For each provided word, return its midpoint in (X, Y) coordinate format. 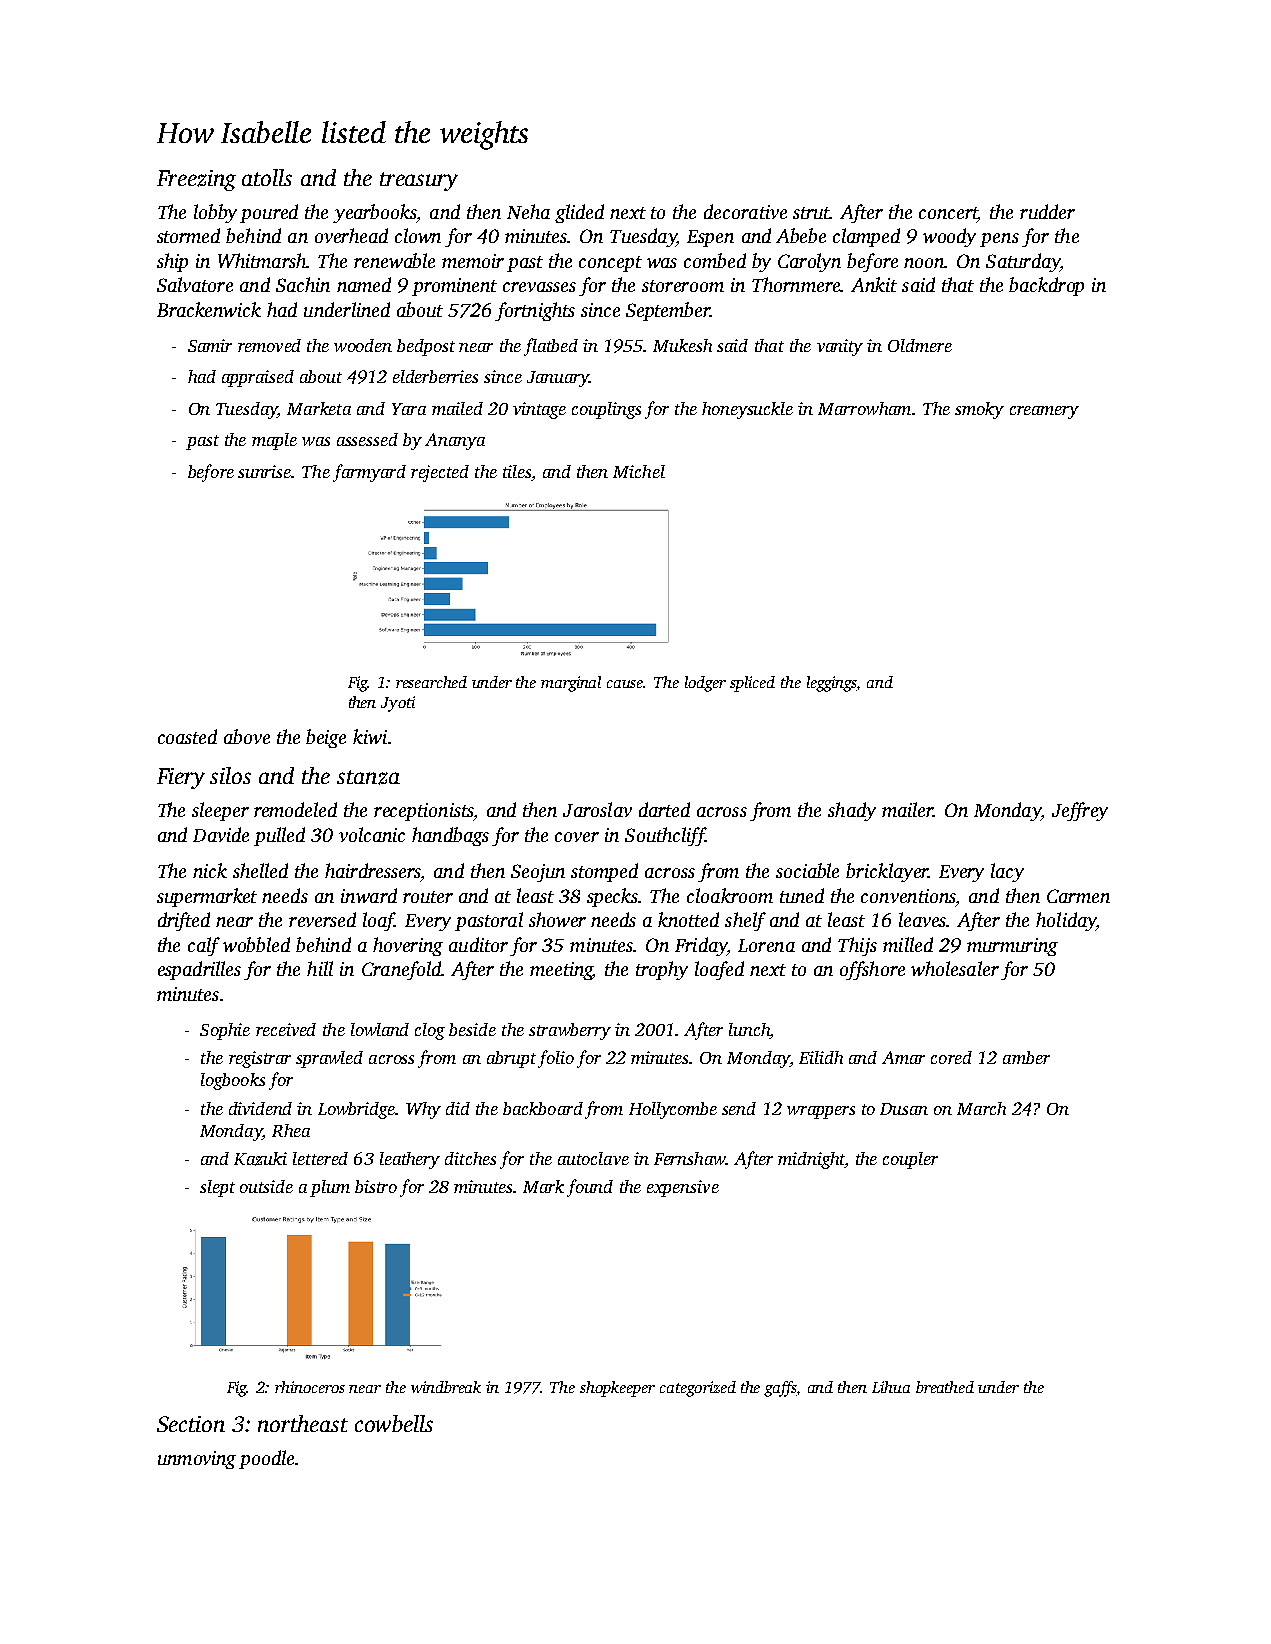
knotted (688, 919)
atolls (267, 177)
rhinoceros (310, 1387)
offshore (872, 970)
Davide (221, 834)
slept (217, 1188)
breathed (945, 1387)
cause (625, 684)
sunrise (265, 471)
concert (948, 214)
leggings (832, 684)
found (590, 1188)
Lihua (891, 1387)
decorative (745, 211)
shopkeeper (617, 1389)
